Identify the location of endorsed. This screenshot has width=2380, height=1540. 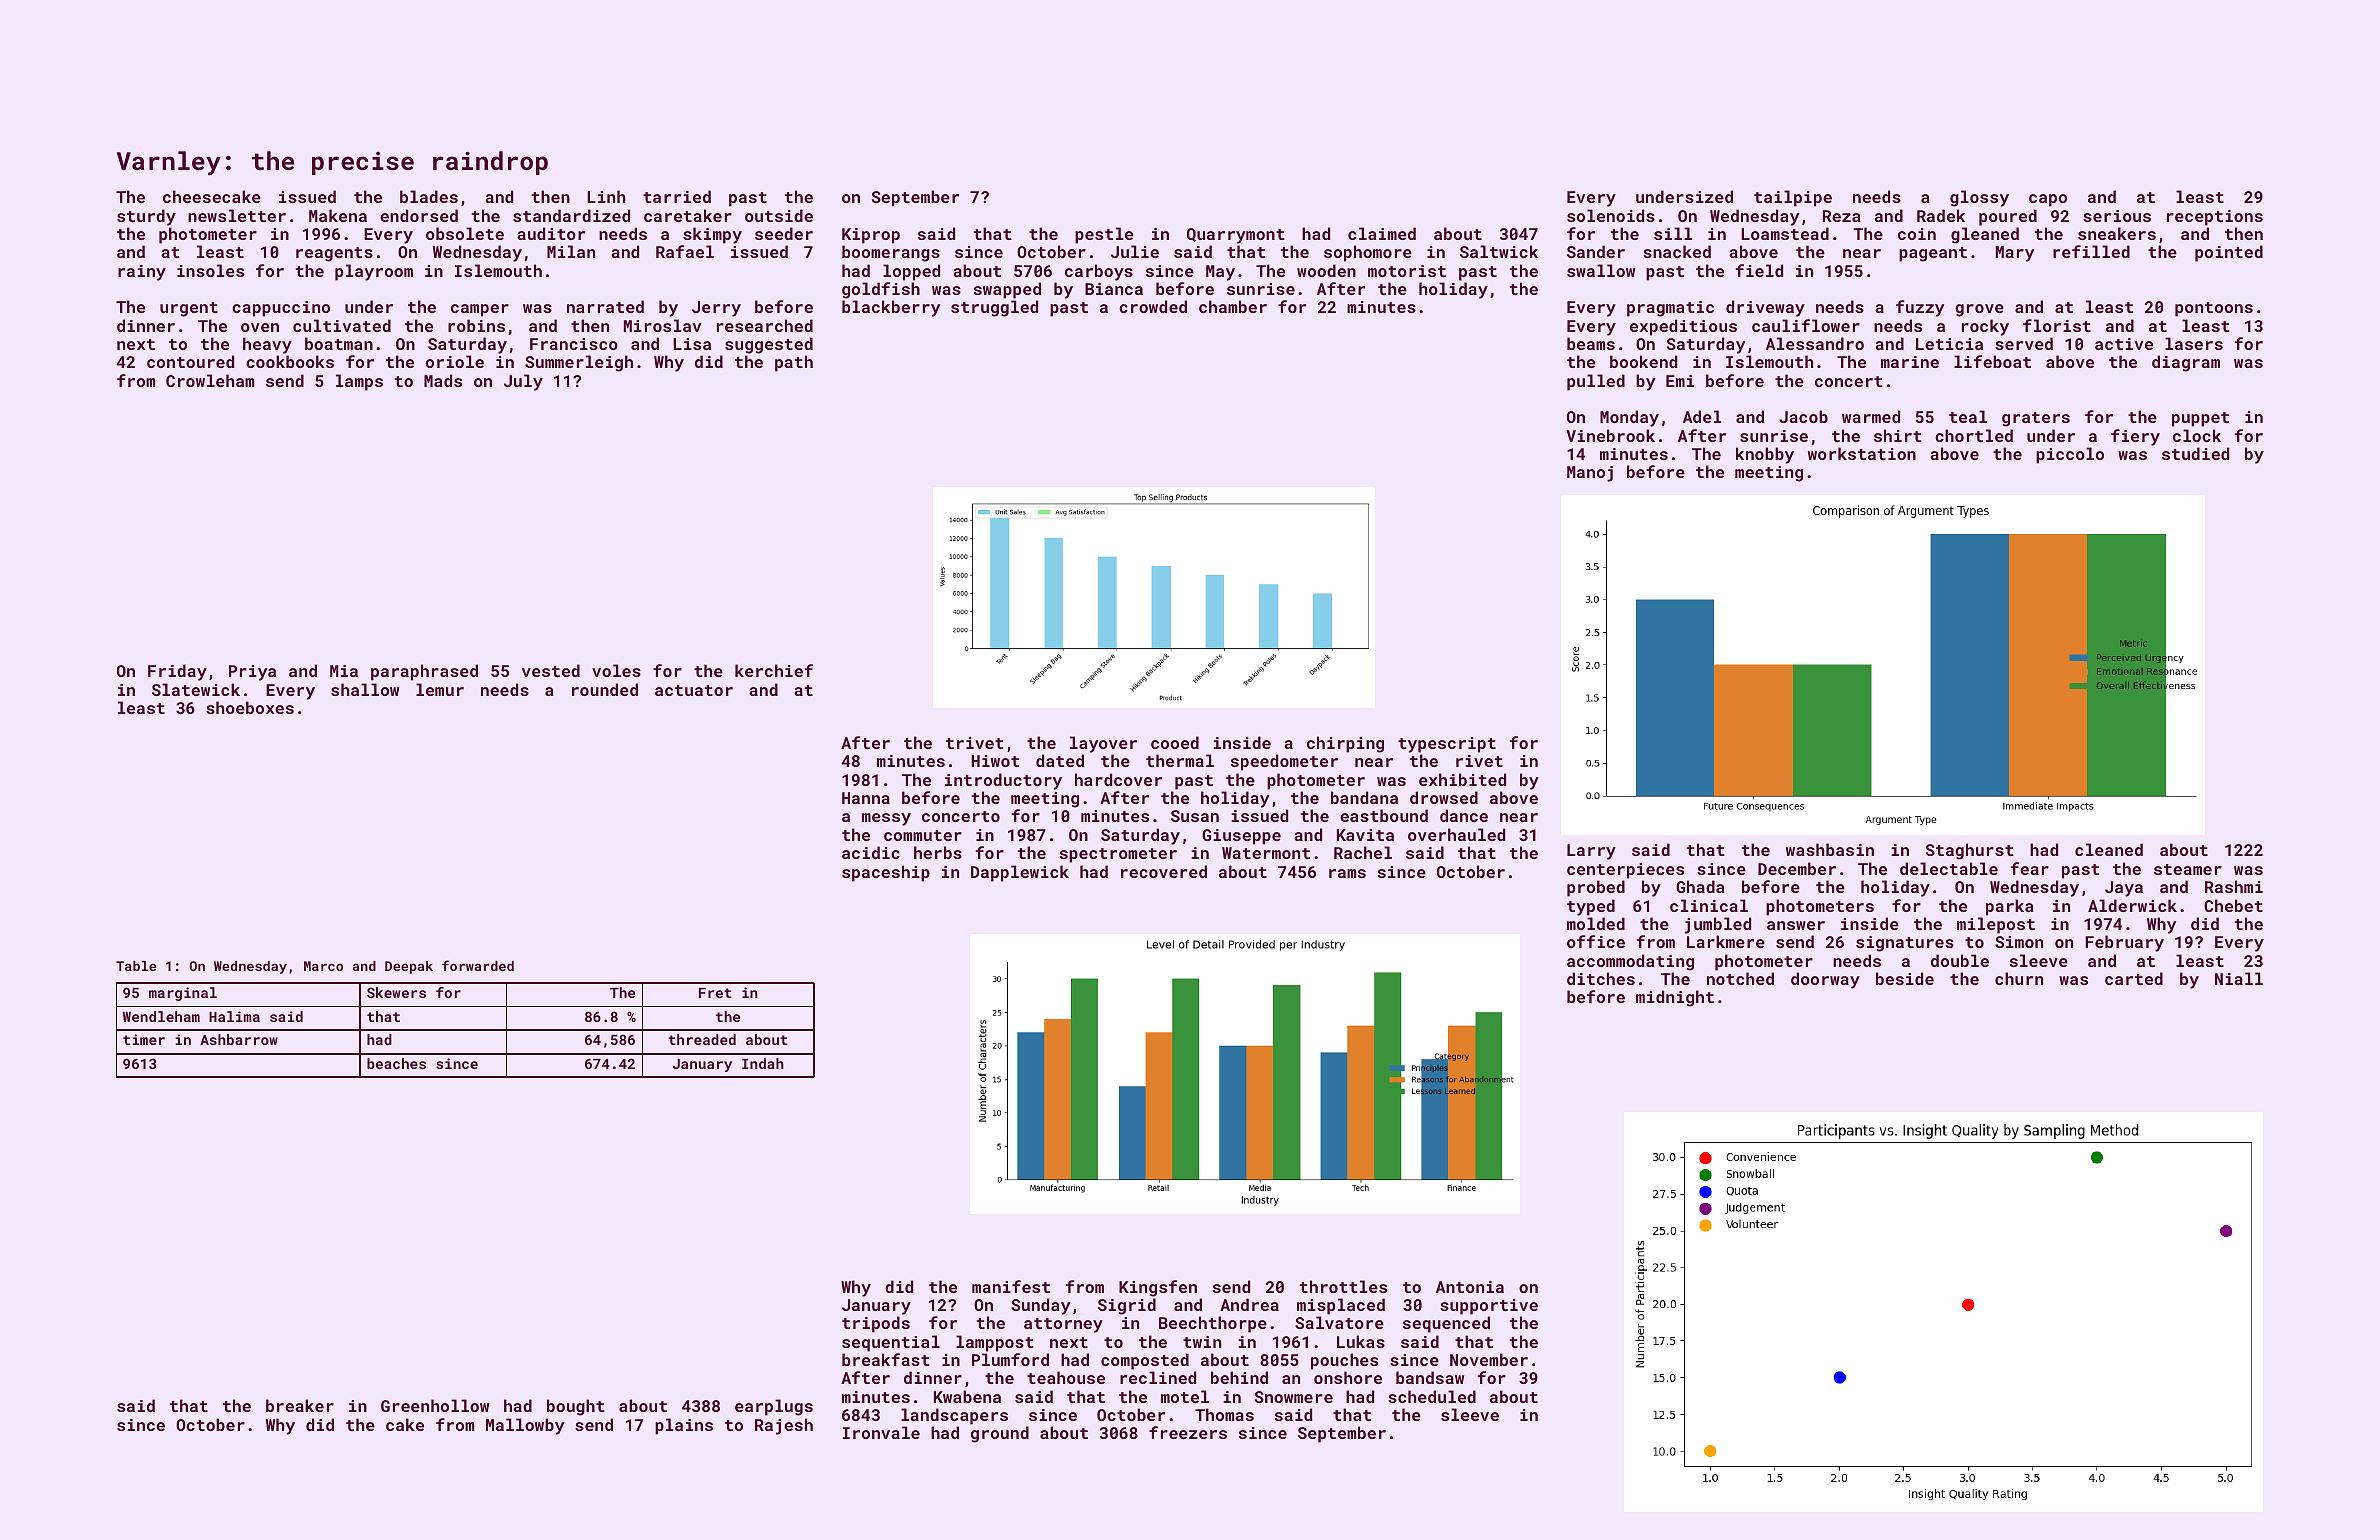
(419, 215).
